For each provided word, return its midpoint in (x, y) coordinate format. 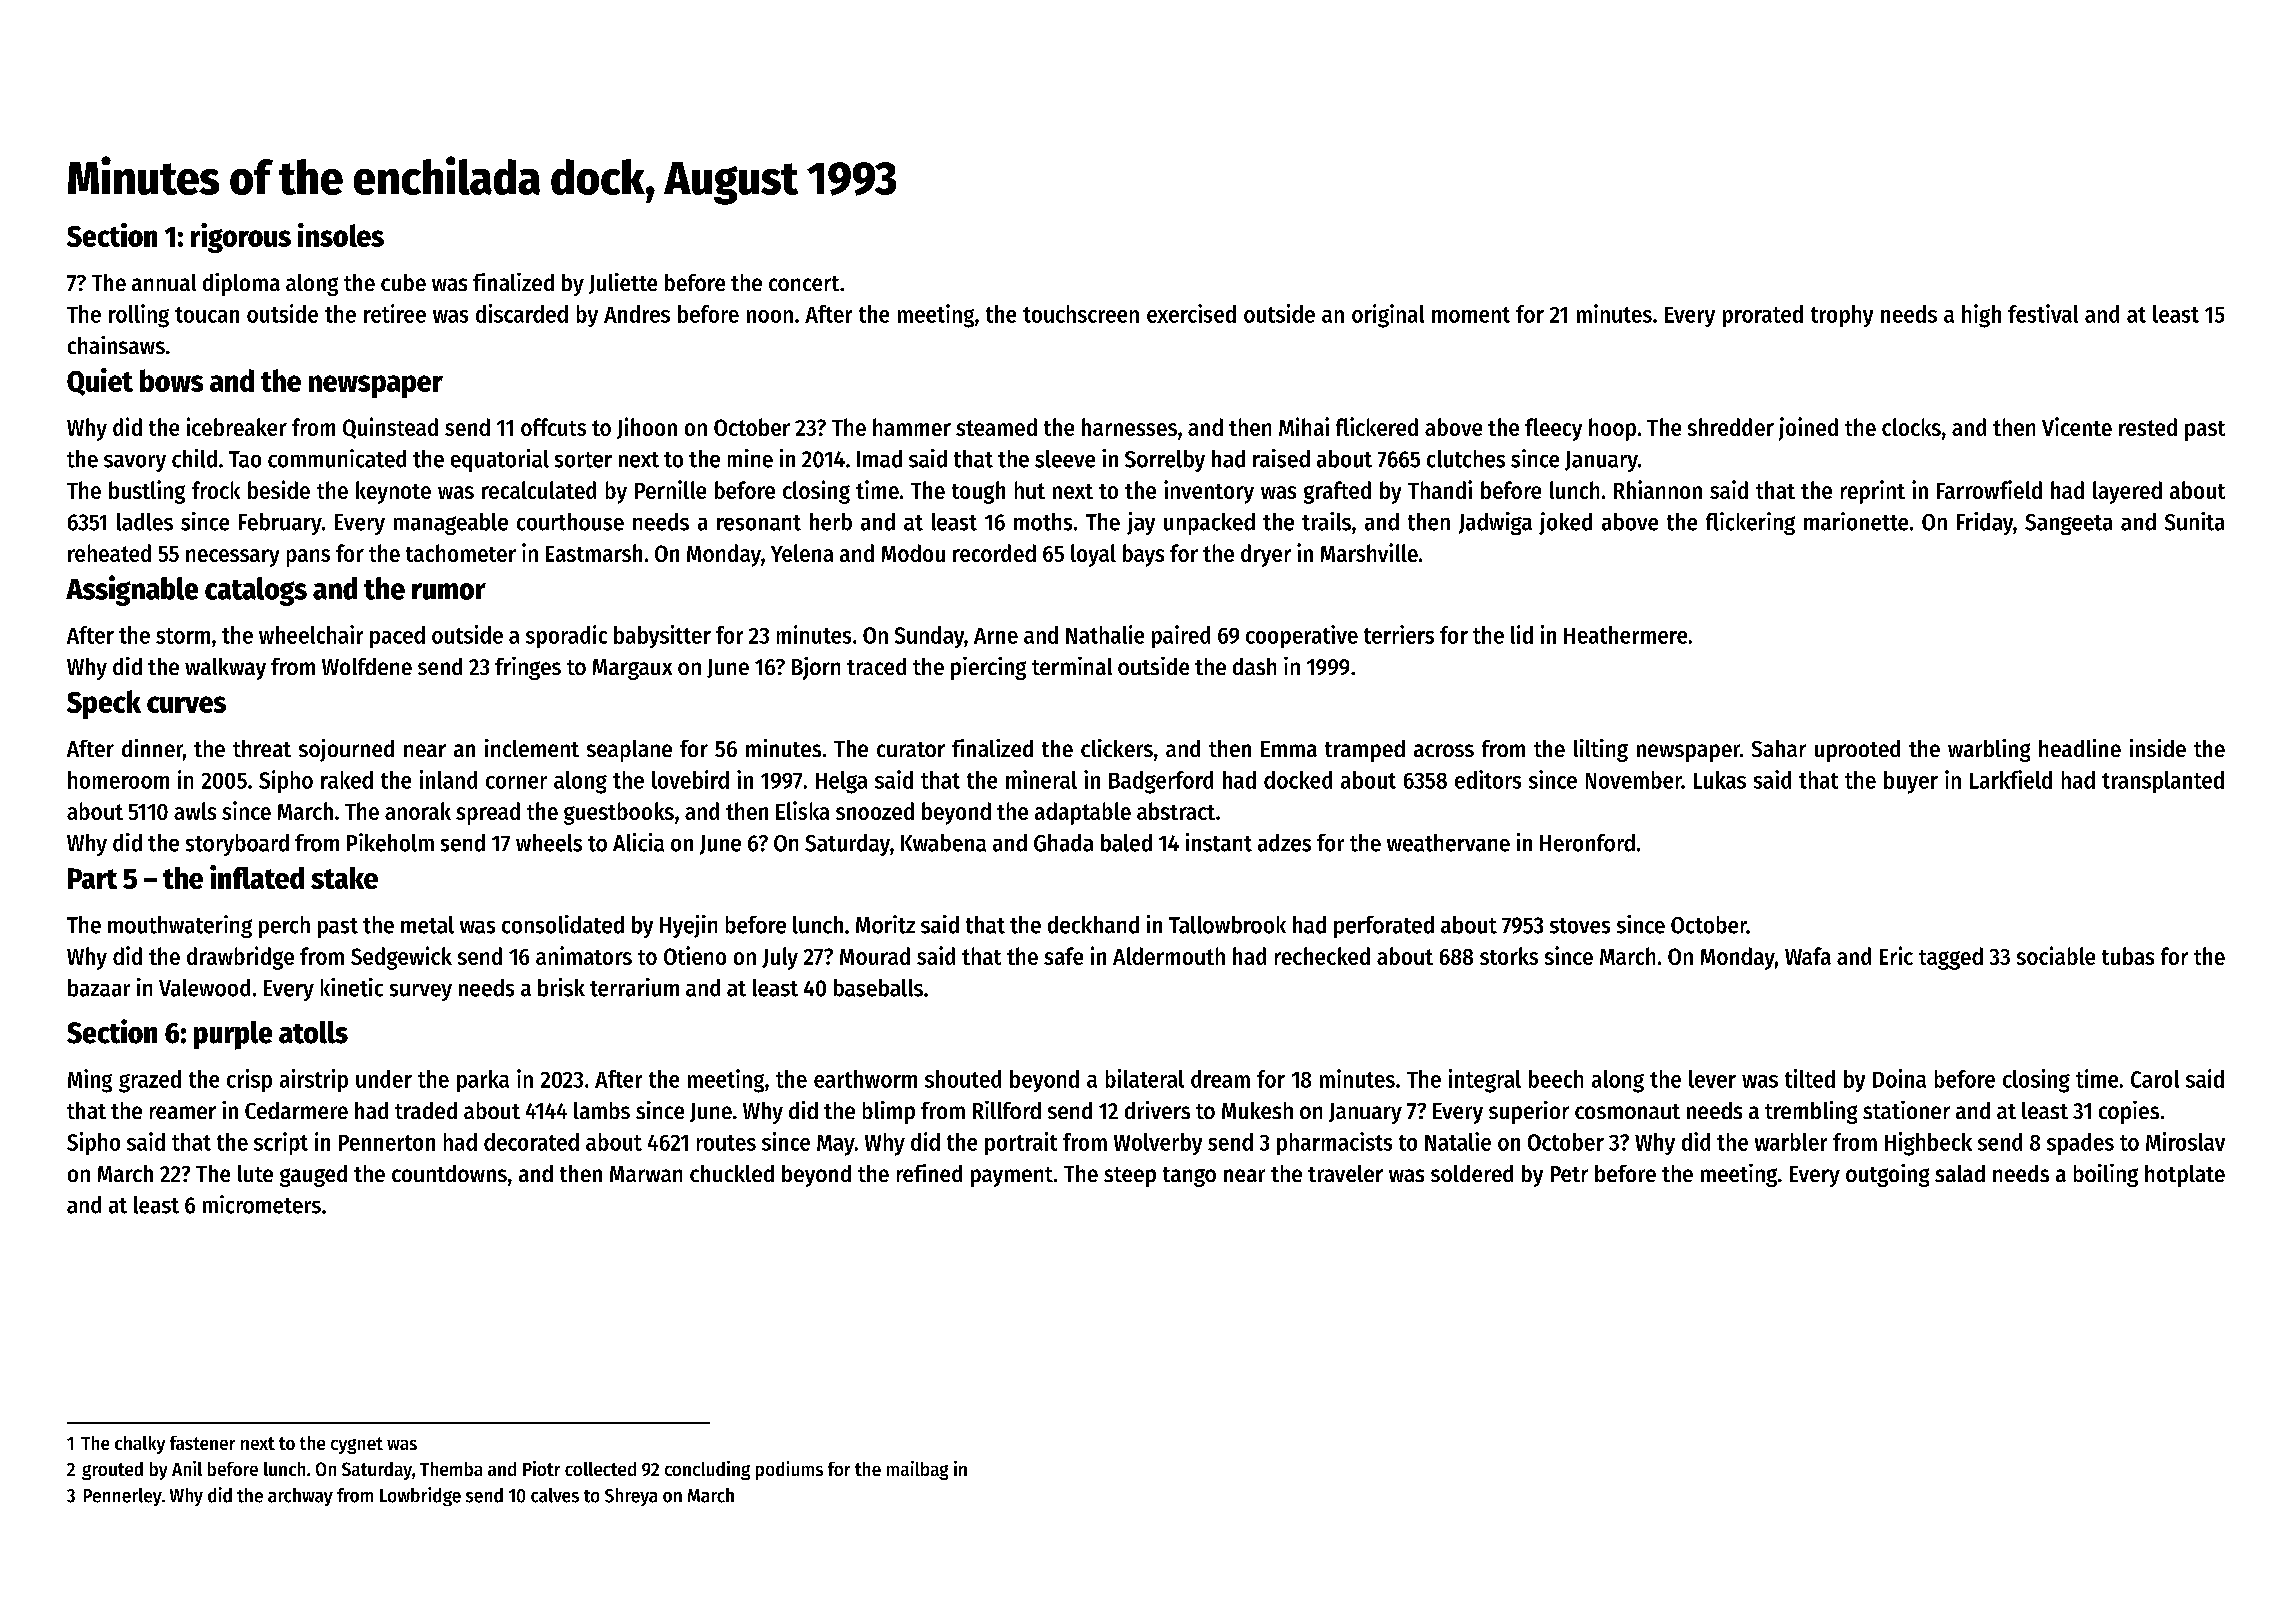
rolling (139, 316)
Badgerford (1161, 782)
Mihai (1304, 426)
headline (2080, 748)
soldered (1472, 1173)
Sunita (2194, 521)
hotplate (2185, 1176)
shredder (1731, 427)
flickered (1377, 426)
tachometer (461, 553)
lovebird (690, 779)
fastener (202, 1443)
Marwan (646, 1174)
